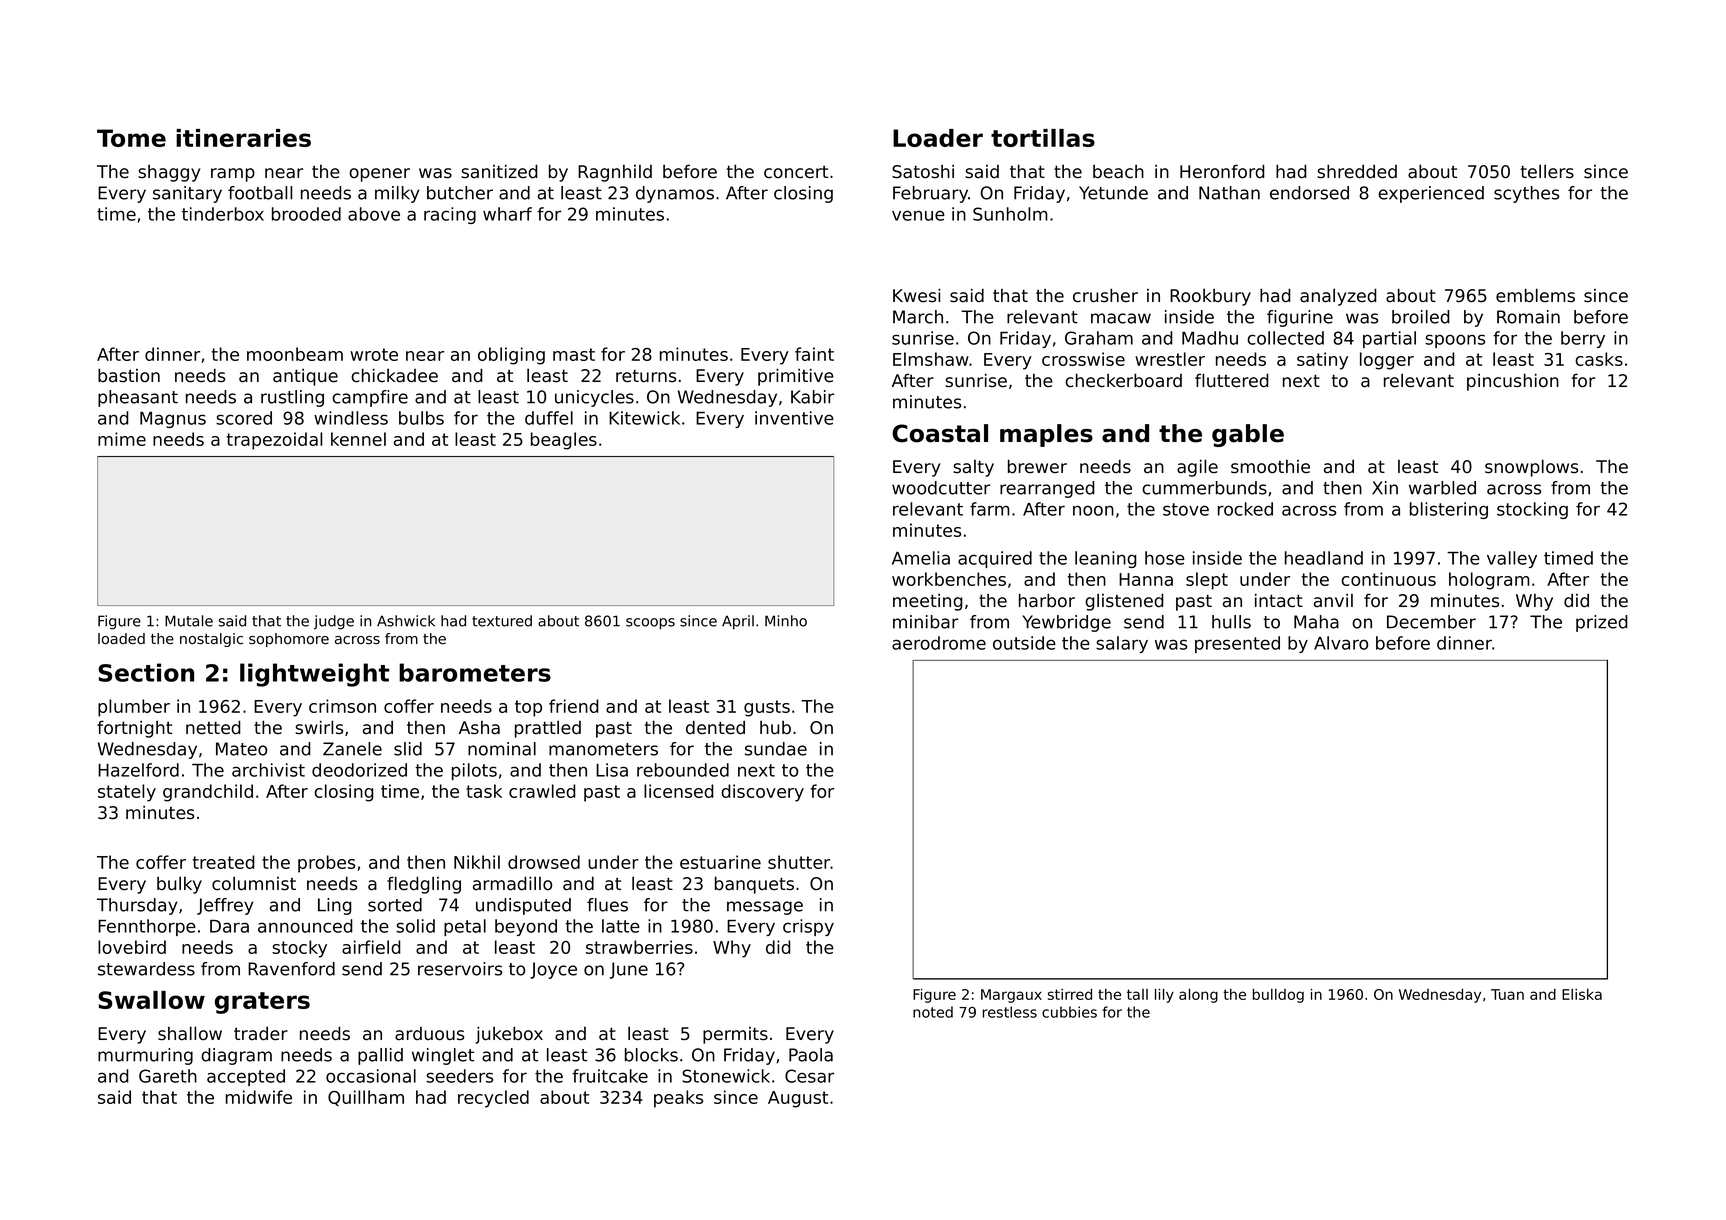  Describe the element at coordinates (1582, 994) in the image. I see `Eliska` at that location.
